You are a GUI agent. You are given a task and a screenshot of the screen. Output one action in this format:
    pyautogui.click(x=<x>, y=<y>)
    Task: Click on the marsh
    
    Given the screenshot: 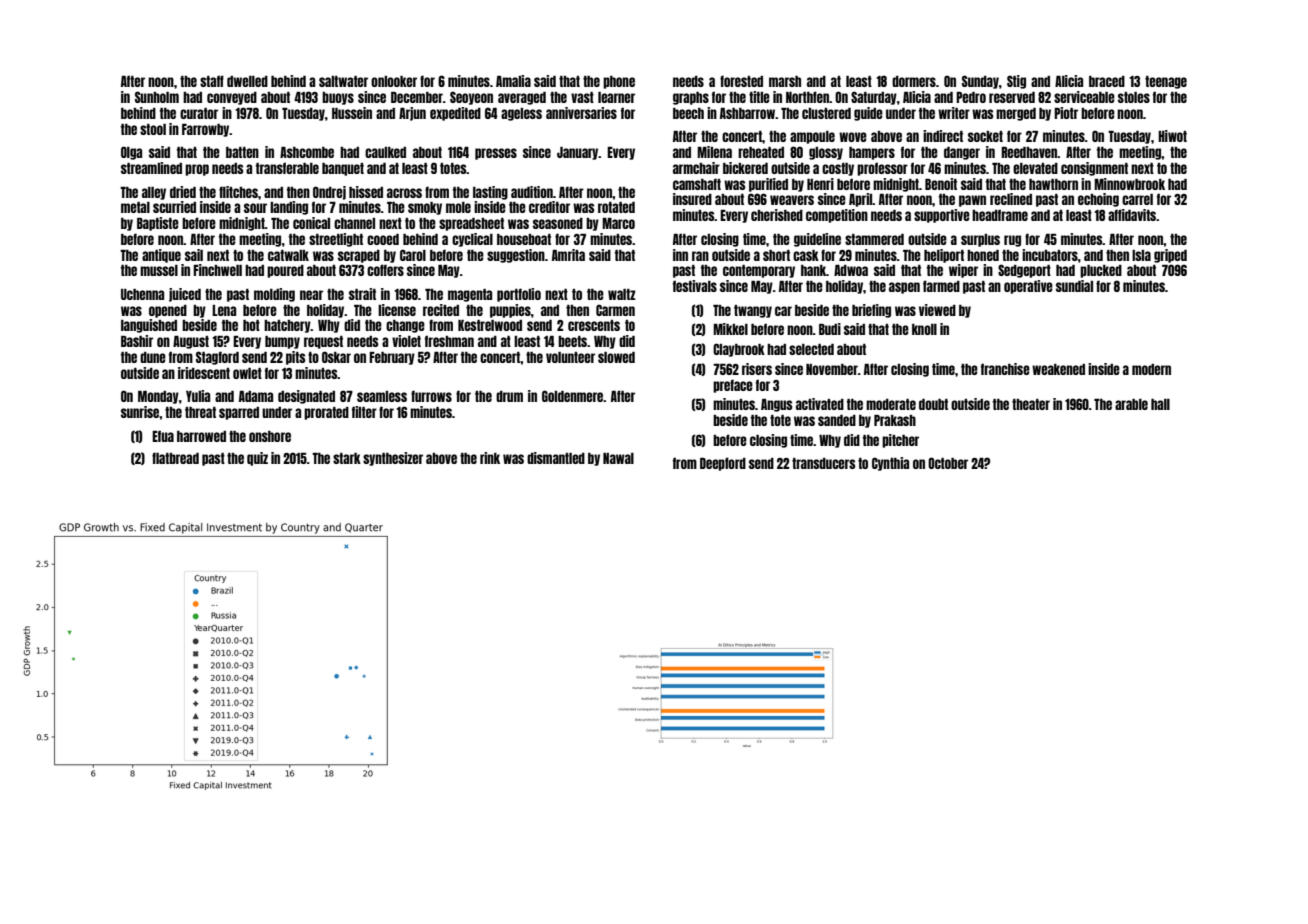 What is the action you would take?
    pyautogui.click(x=785, y=81)
